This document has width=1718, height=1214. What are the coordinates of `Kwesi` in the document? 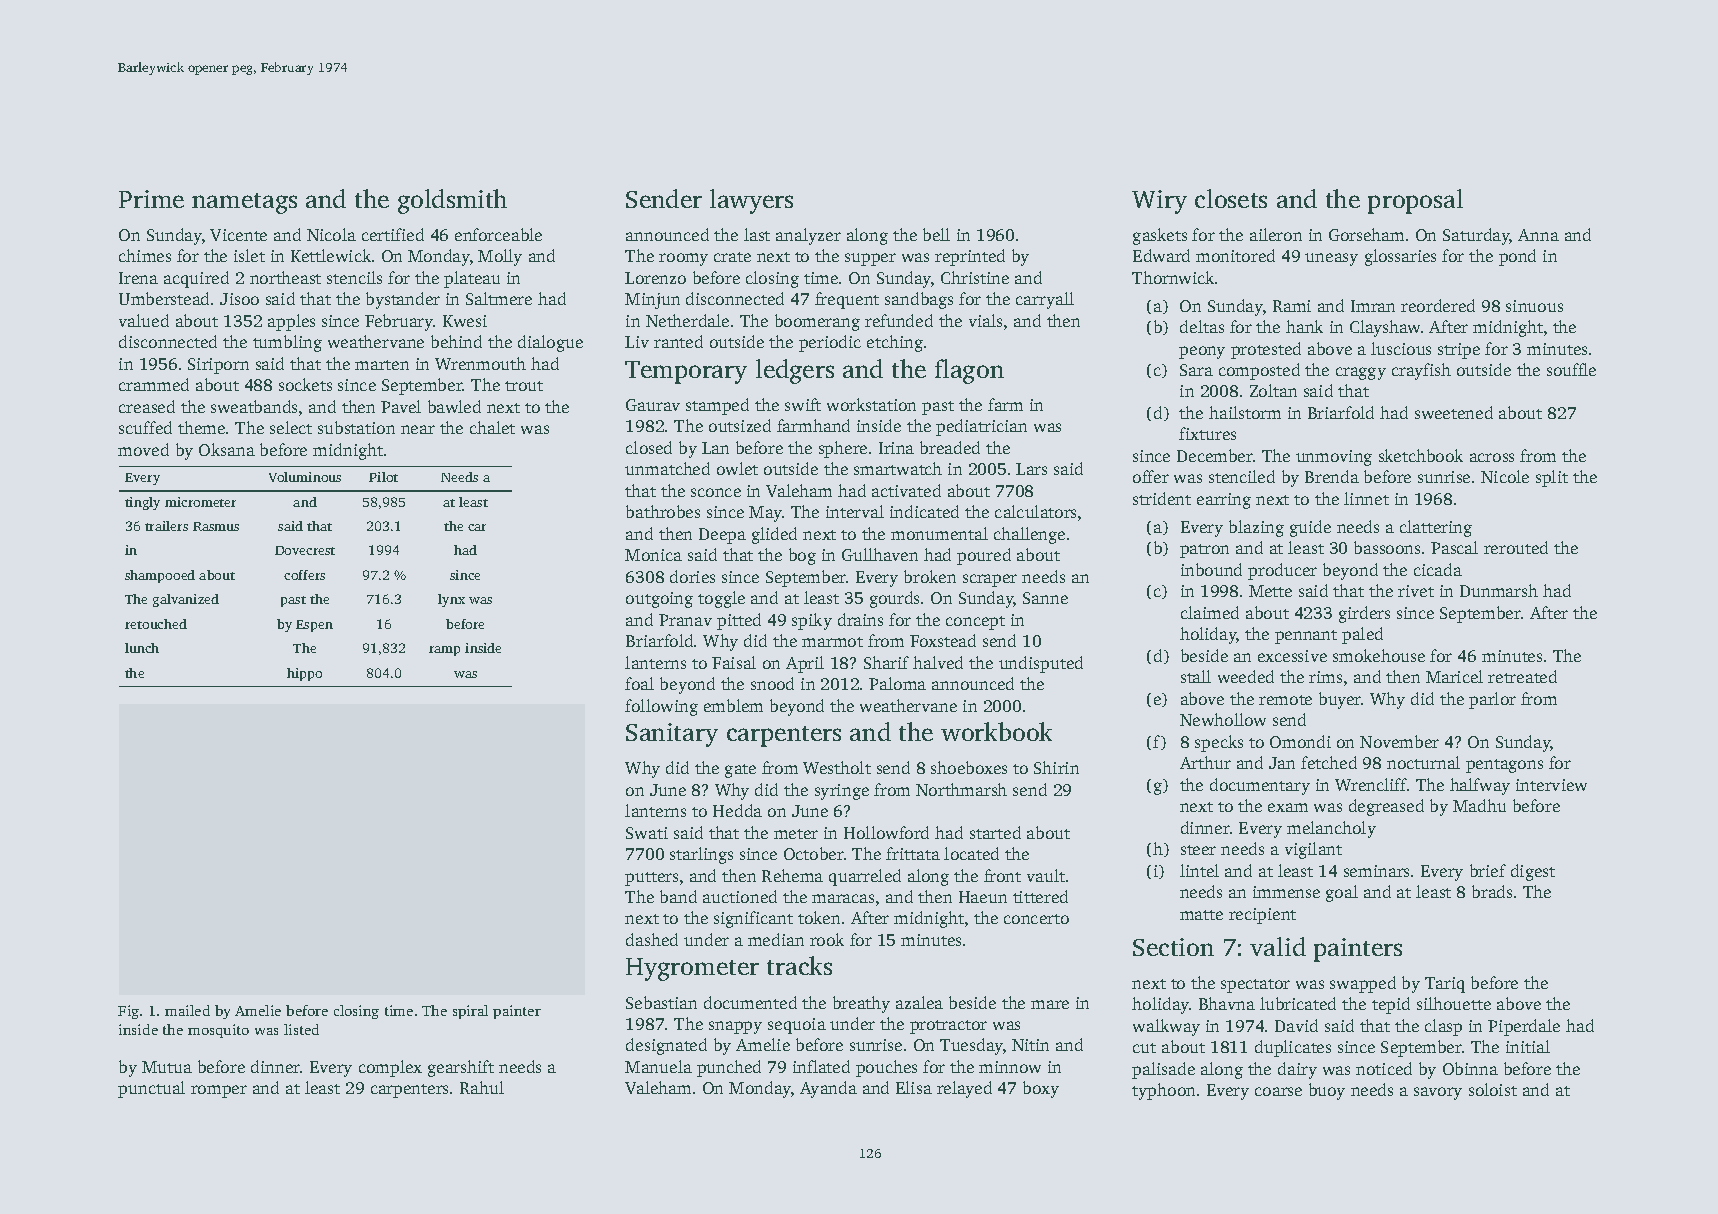 It's located at (465, 321).
